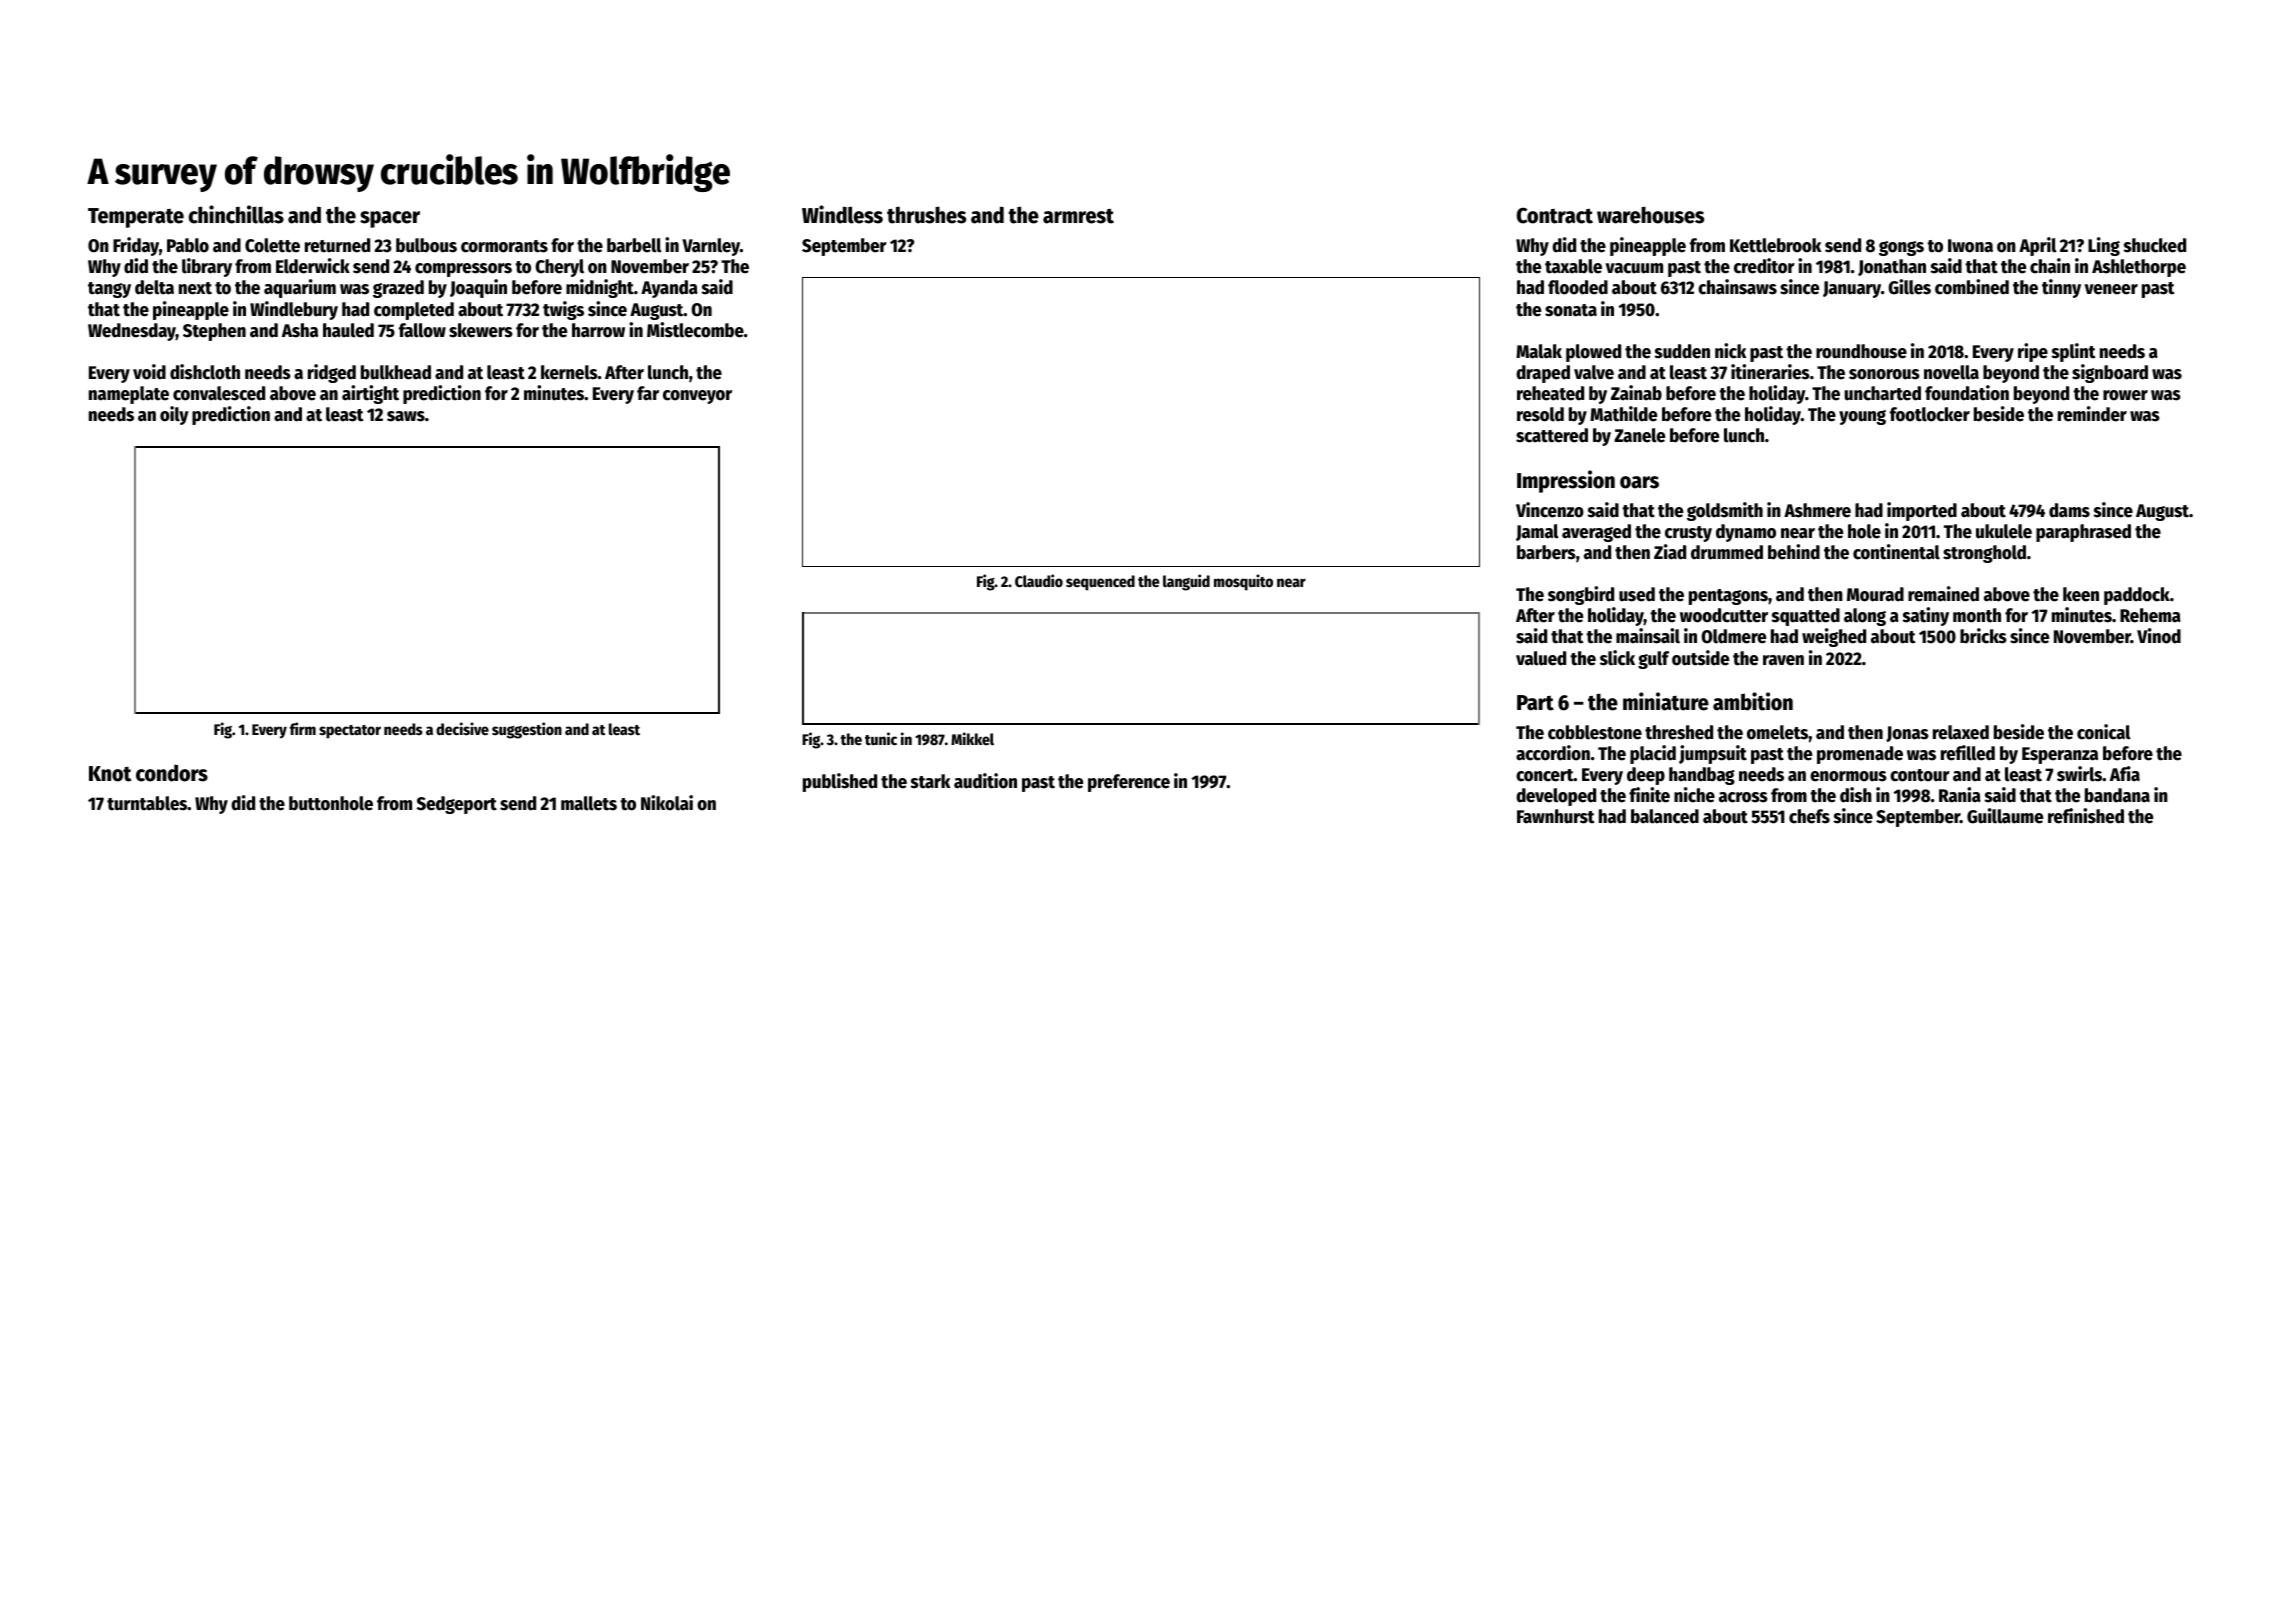  I want to click on Claudio, so click(1039, 580).
